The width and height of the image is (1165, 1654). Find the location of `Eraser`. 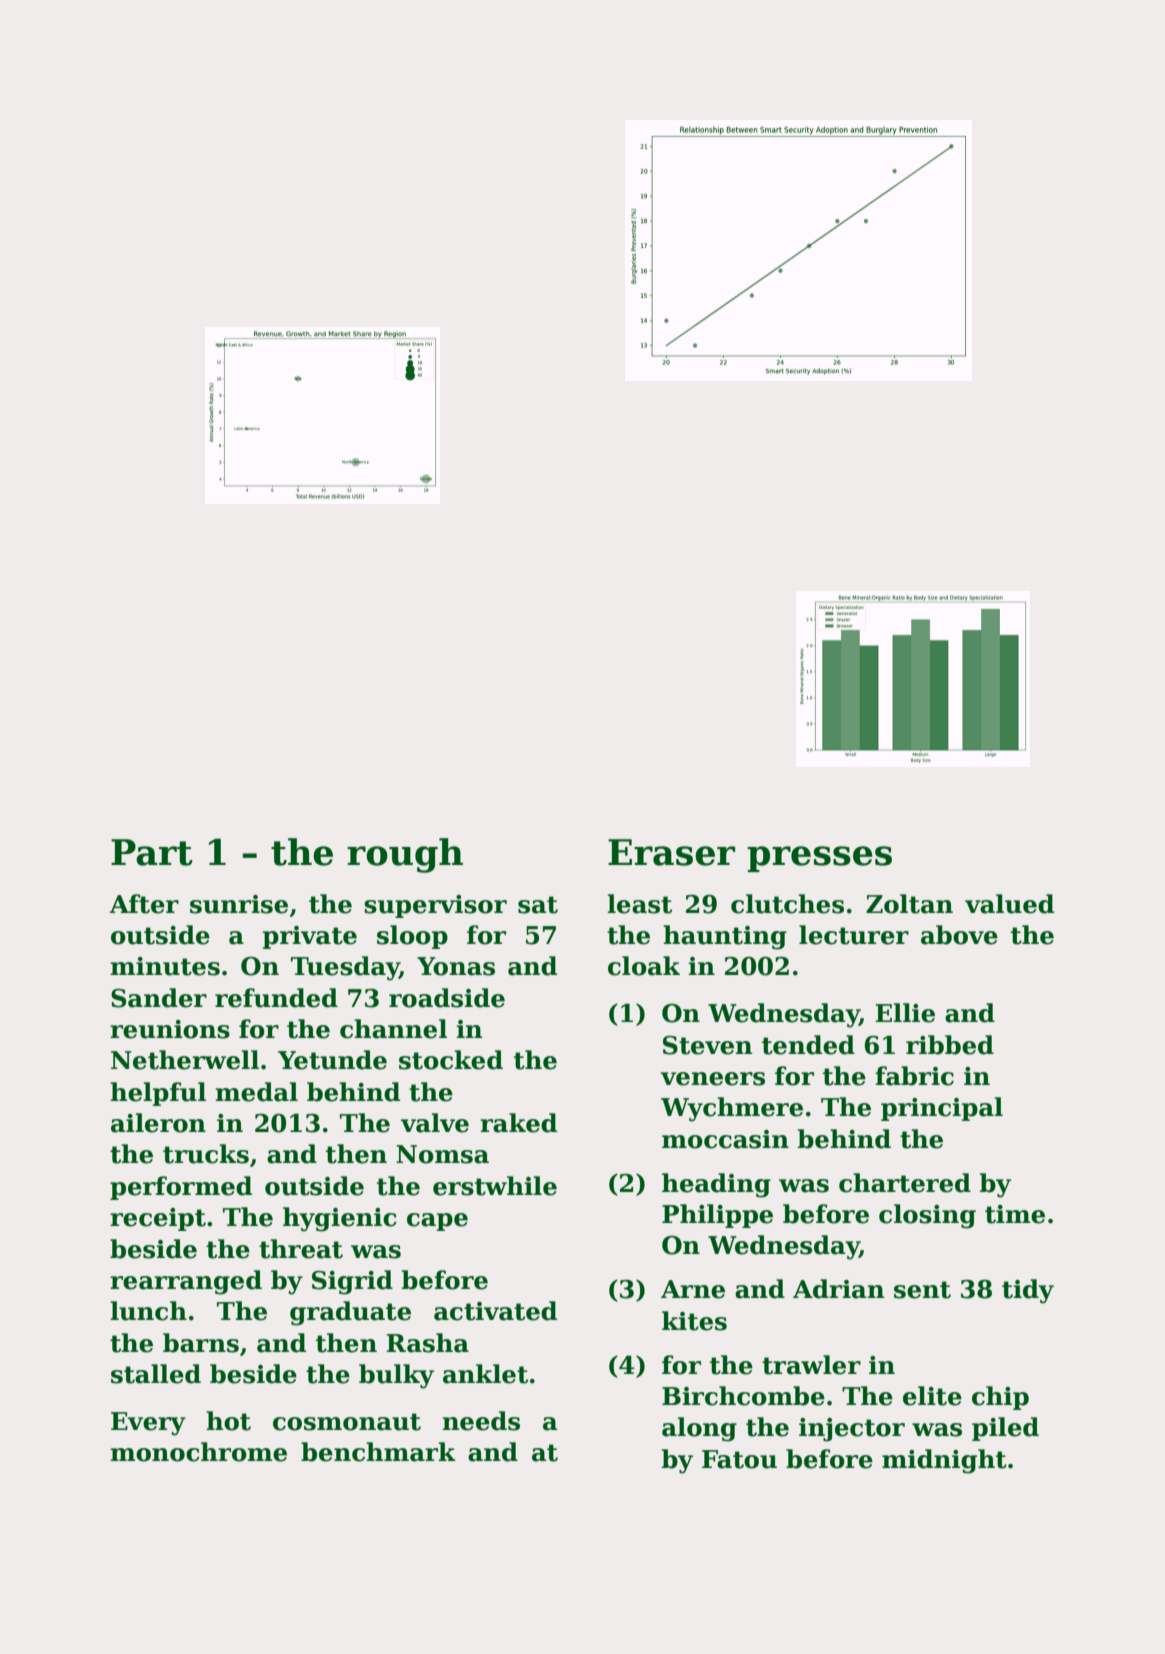

Eraser is located at coordinates (671, 852).
